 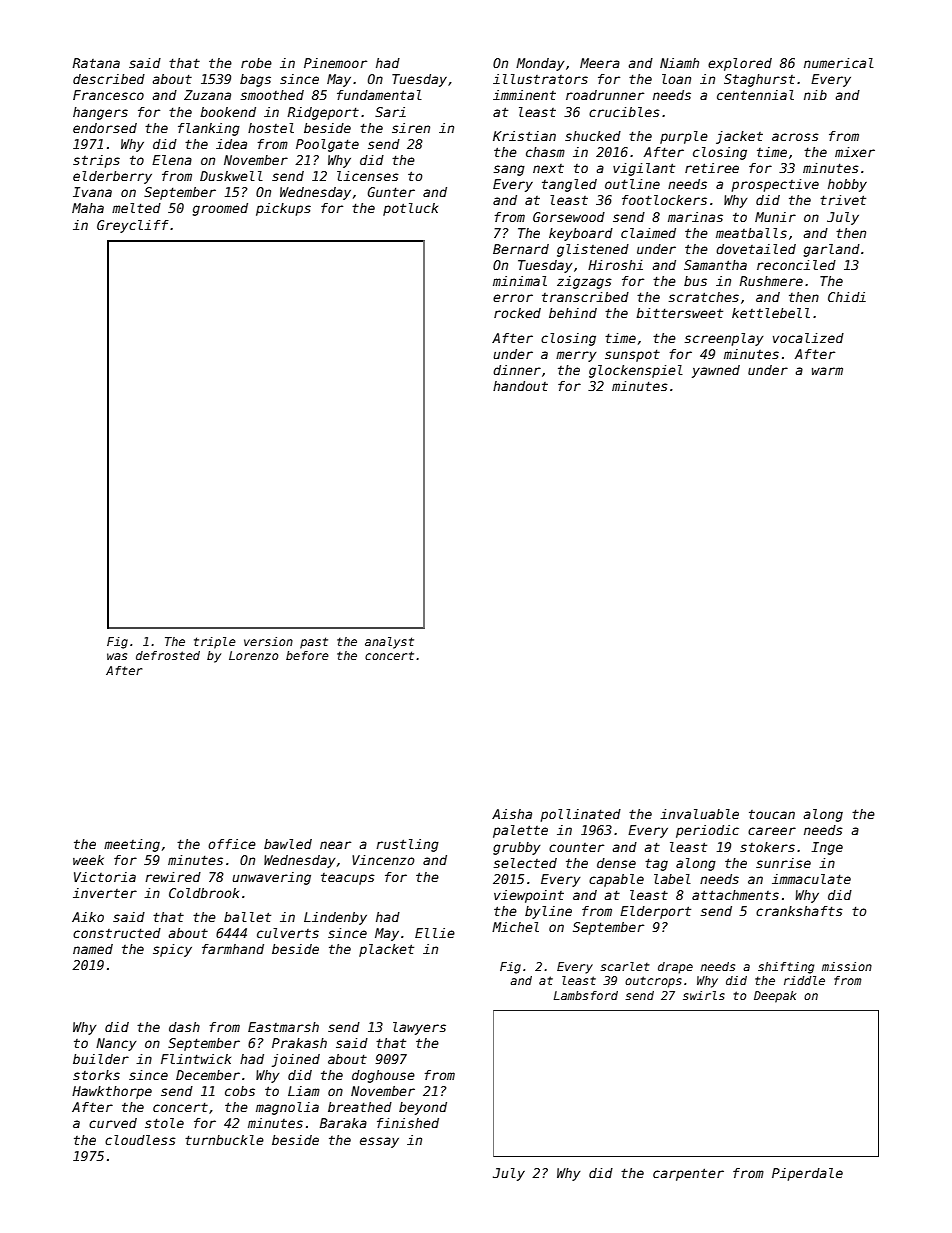 What do you see at coordinates (576, 356) in the screenshot?
I see `merry` at bounding box center [576, 356].
